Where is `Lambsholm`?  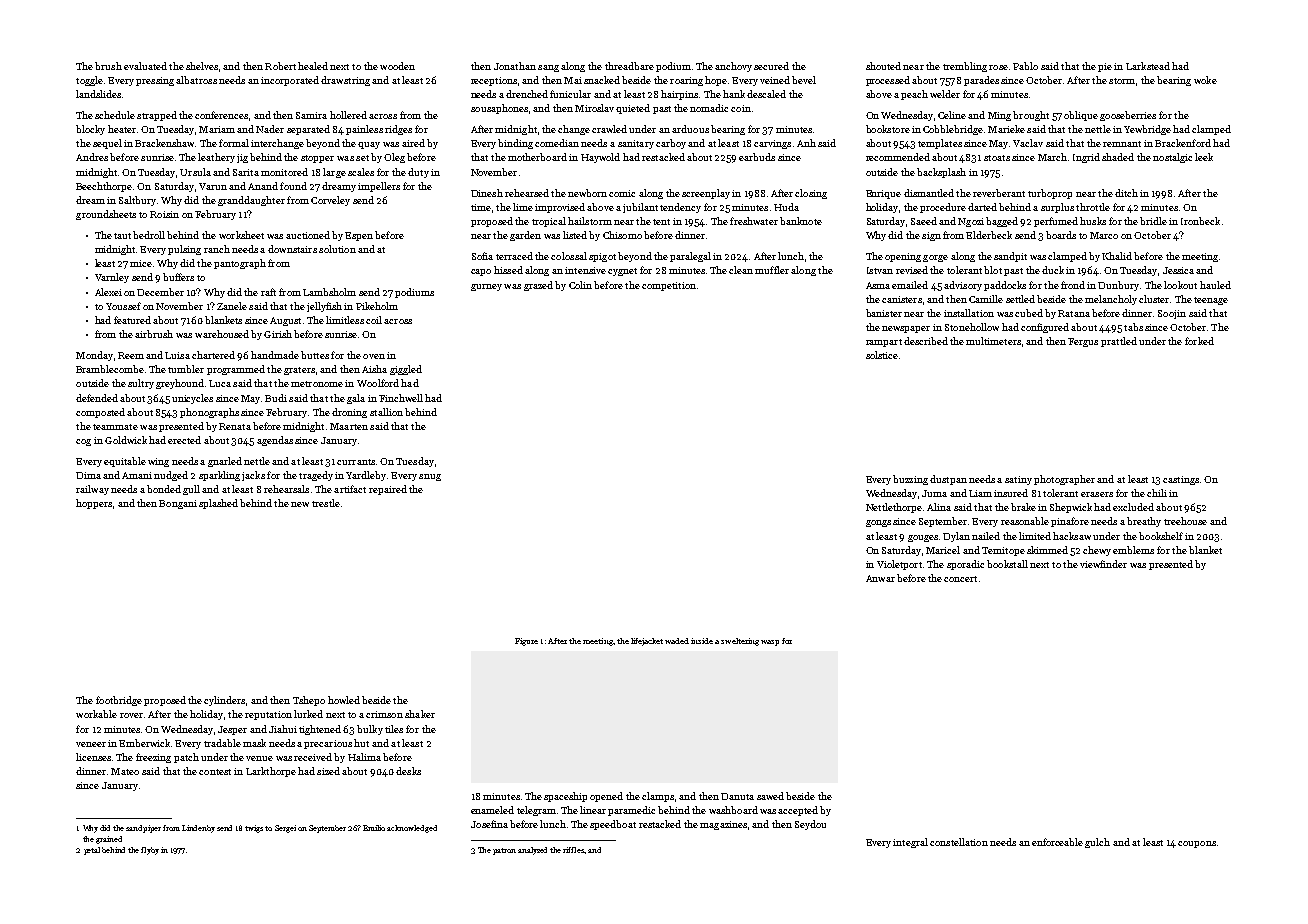 Lambsholm is located at coordinates (329, 292).
